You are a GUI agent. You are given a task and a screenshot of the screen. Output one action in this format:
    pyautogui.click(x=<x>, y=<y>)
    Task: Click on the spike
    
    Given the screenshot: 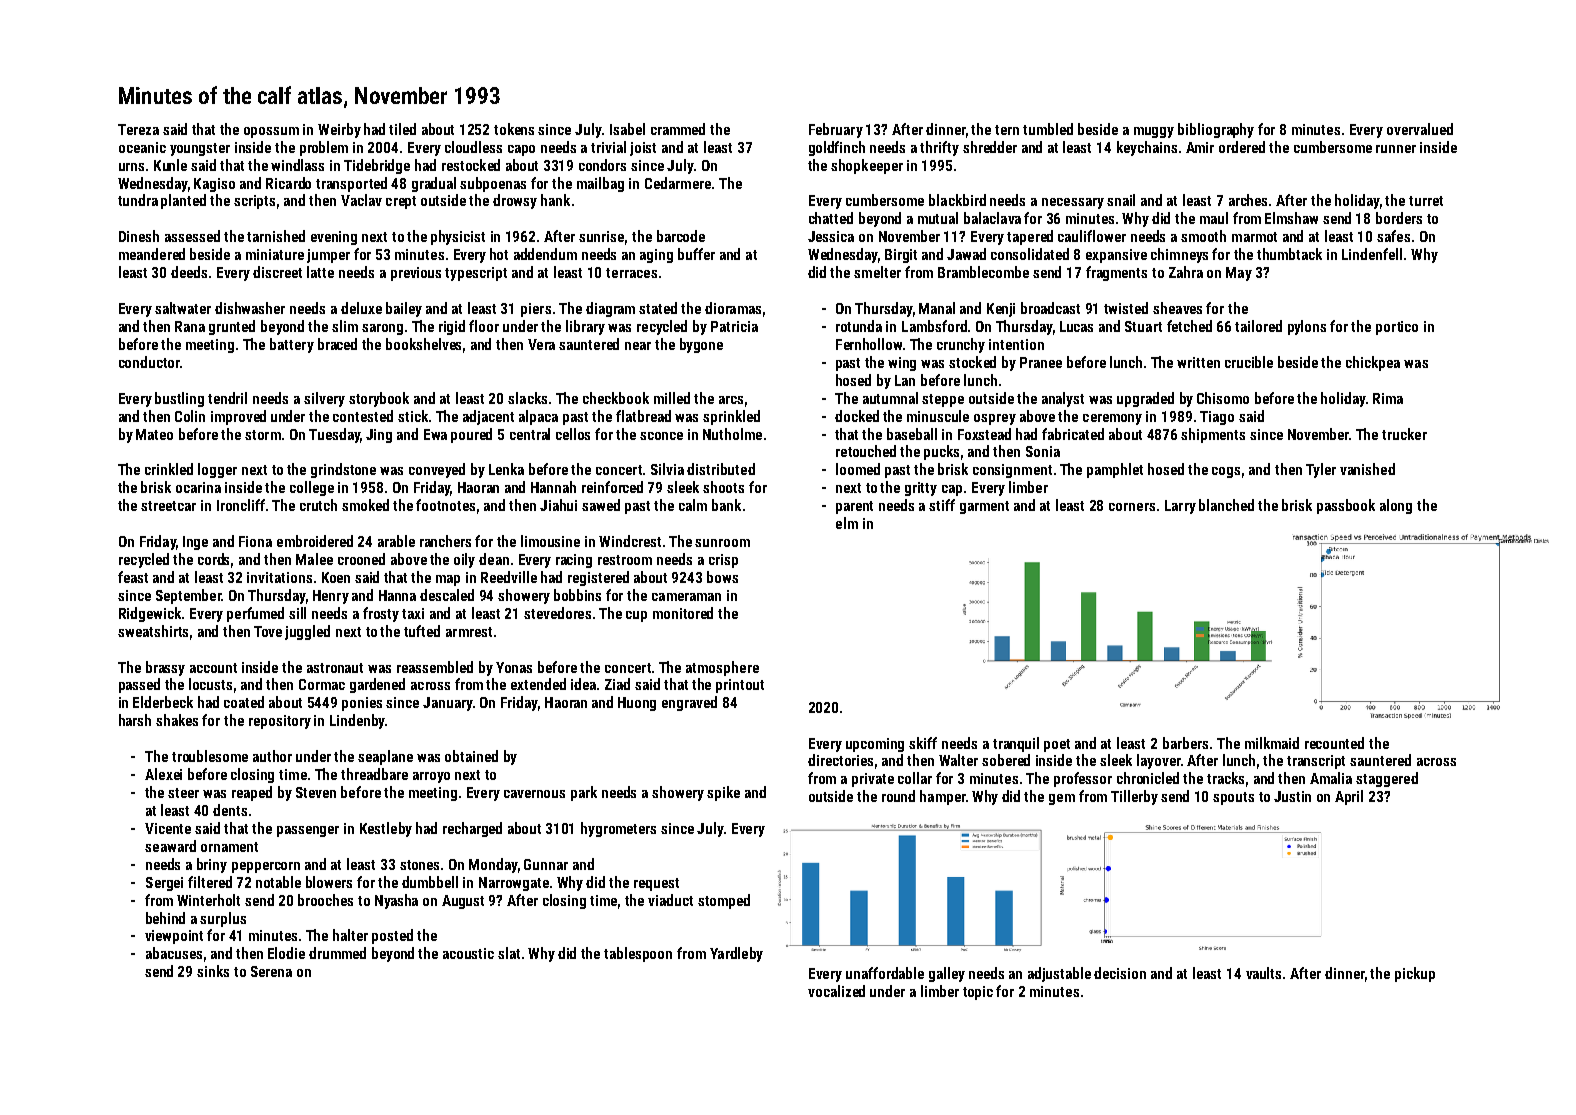 What is the action you would take?
    pyautogui.click(x=723, y=793)
